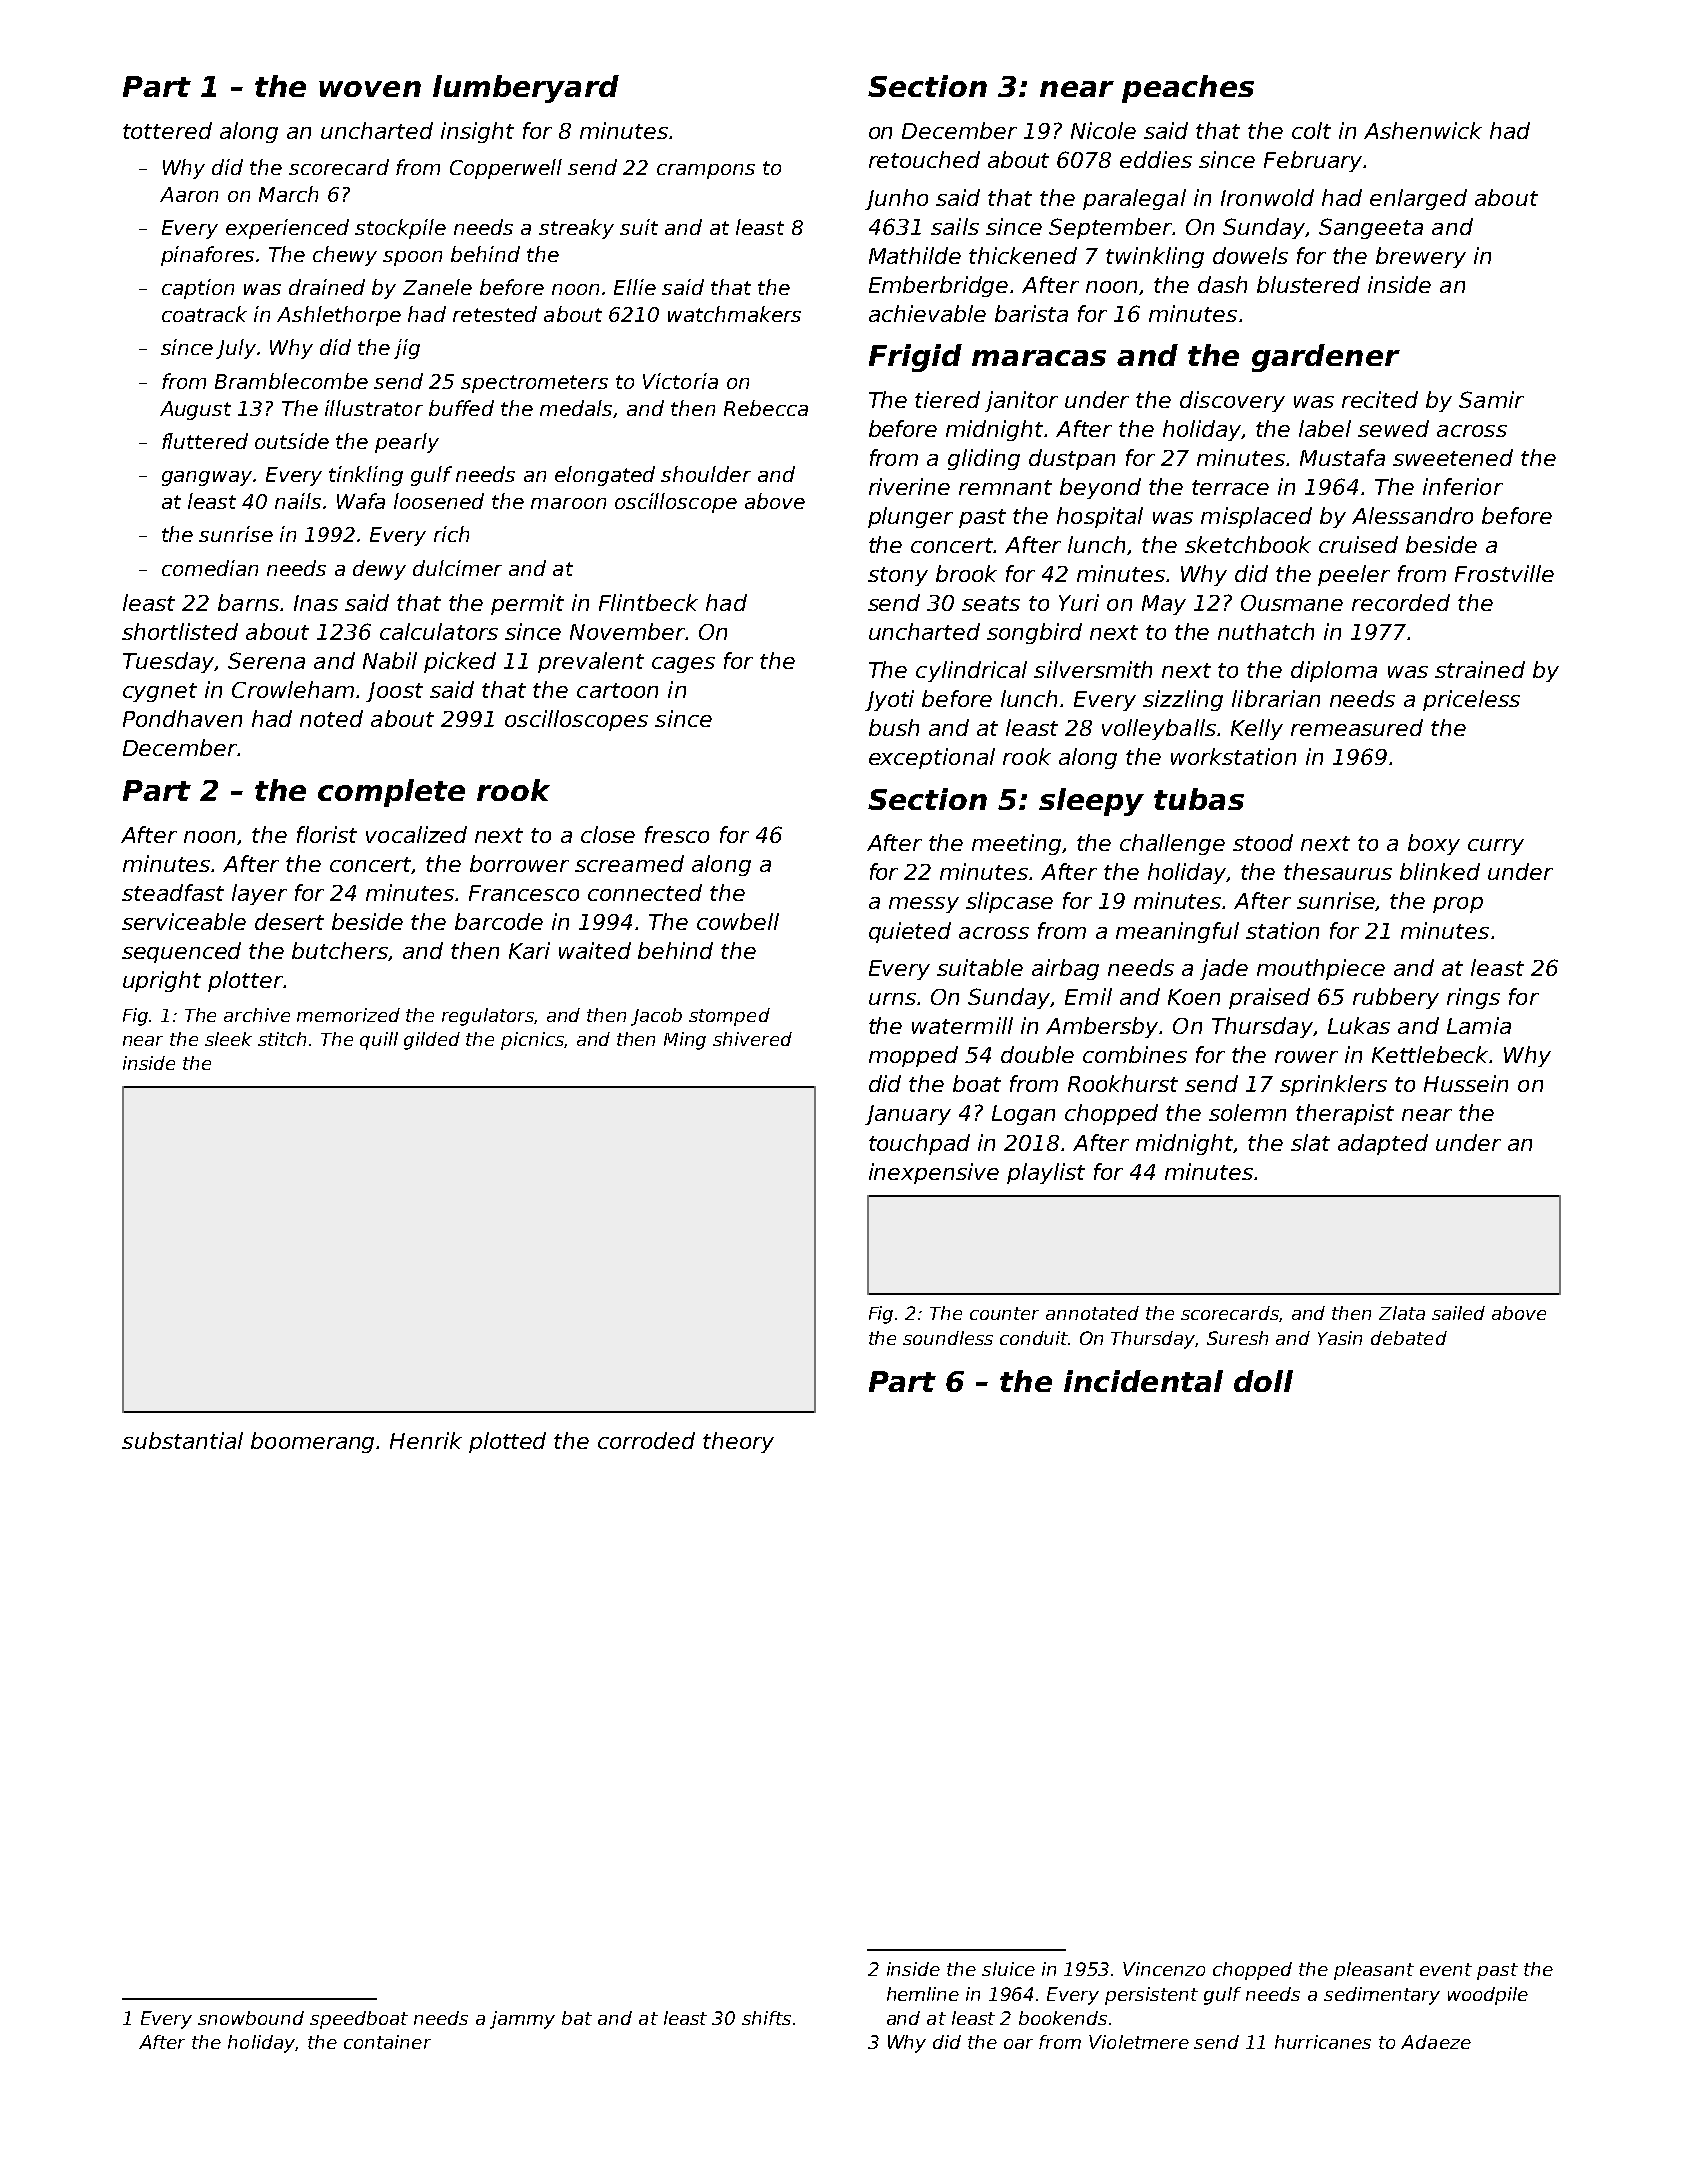 This screenshot has height=2178, width=1683. What do you see at coordinates (1446, 1969) in the screenshot?
I see `event` at bounding box center [1446, 1969].
